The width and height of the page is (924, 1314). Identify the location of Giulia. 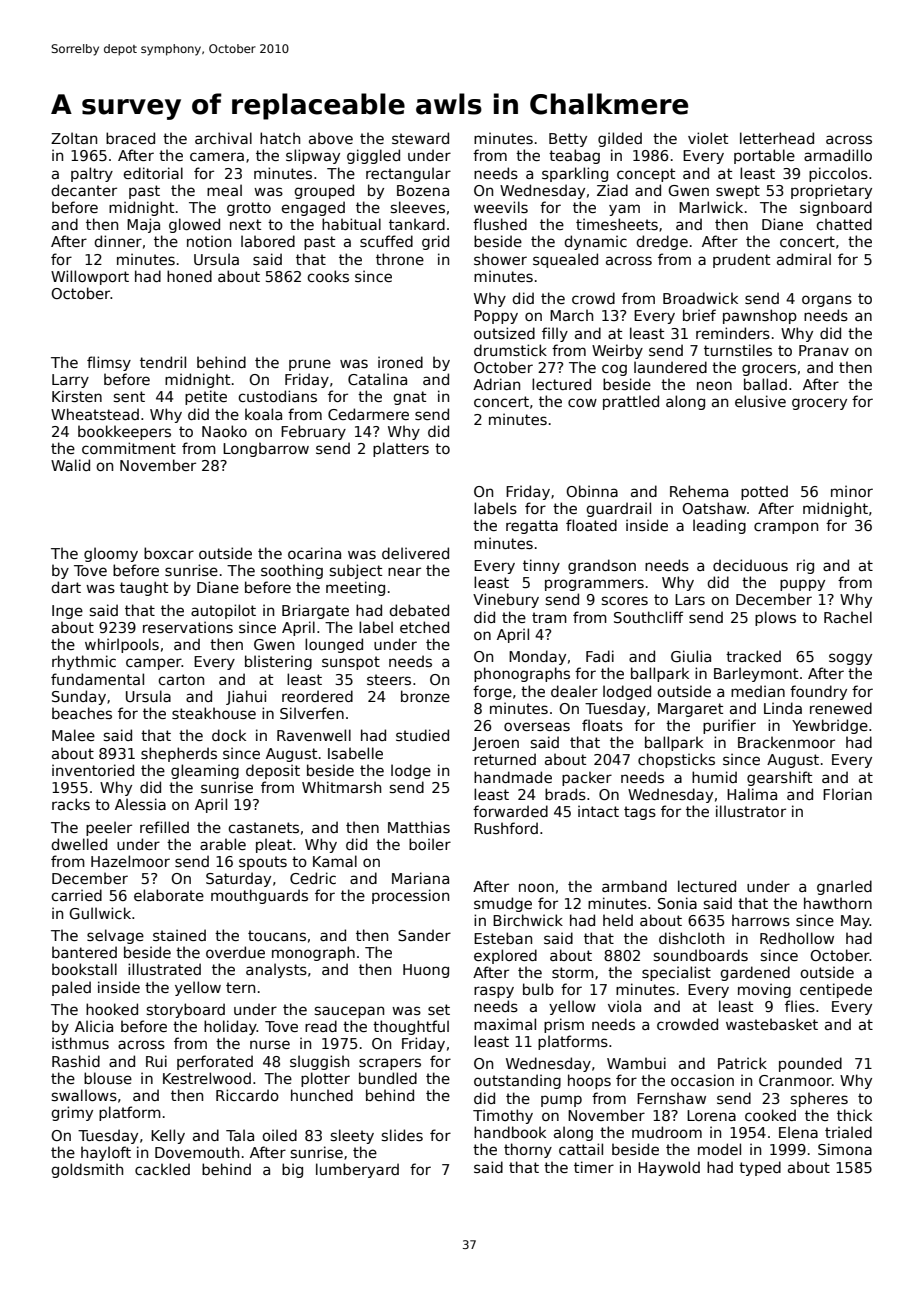
(691, 656).
